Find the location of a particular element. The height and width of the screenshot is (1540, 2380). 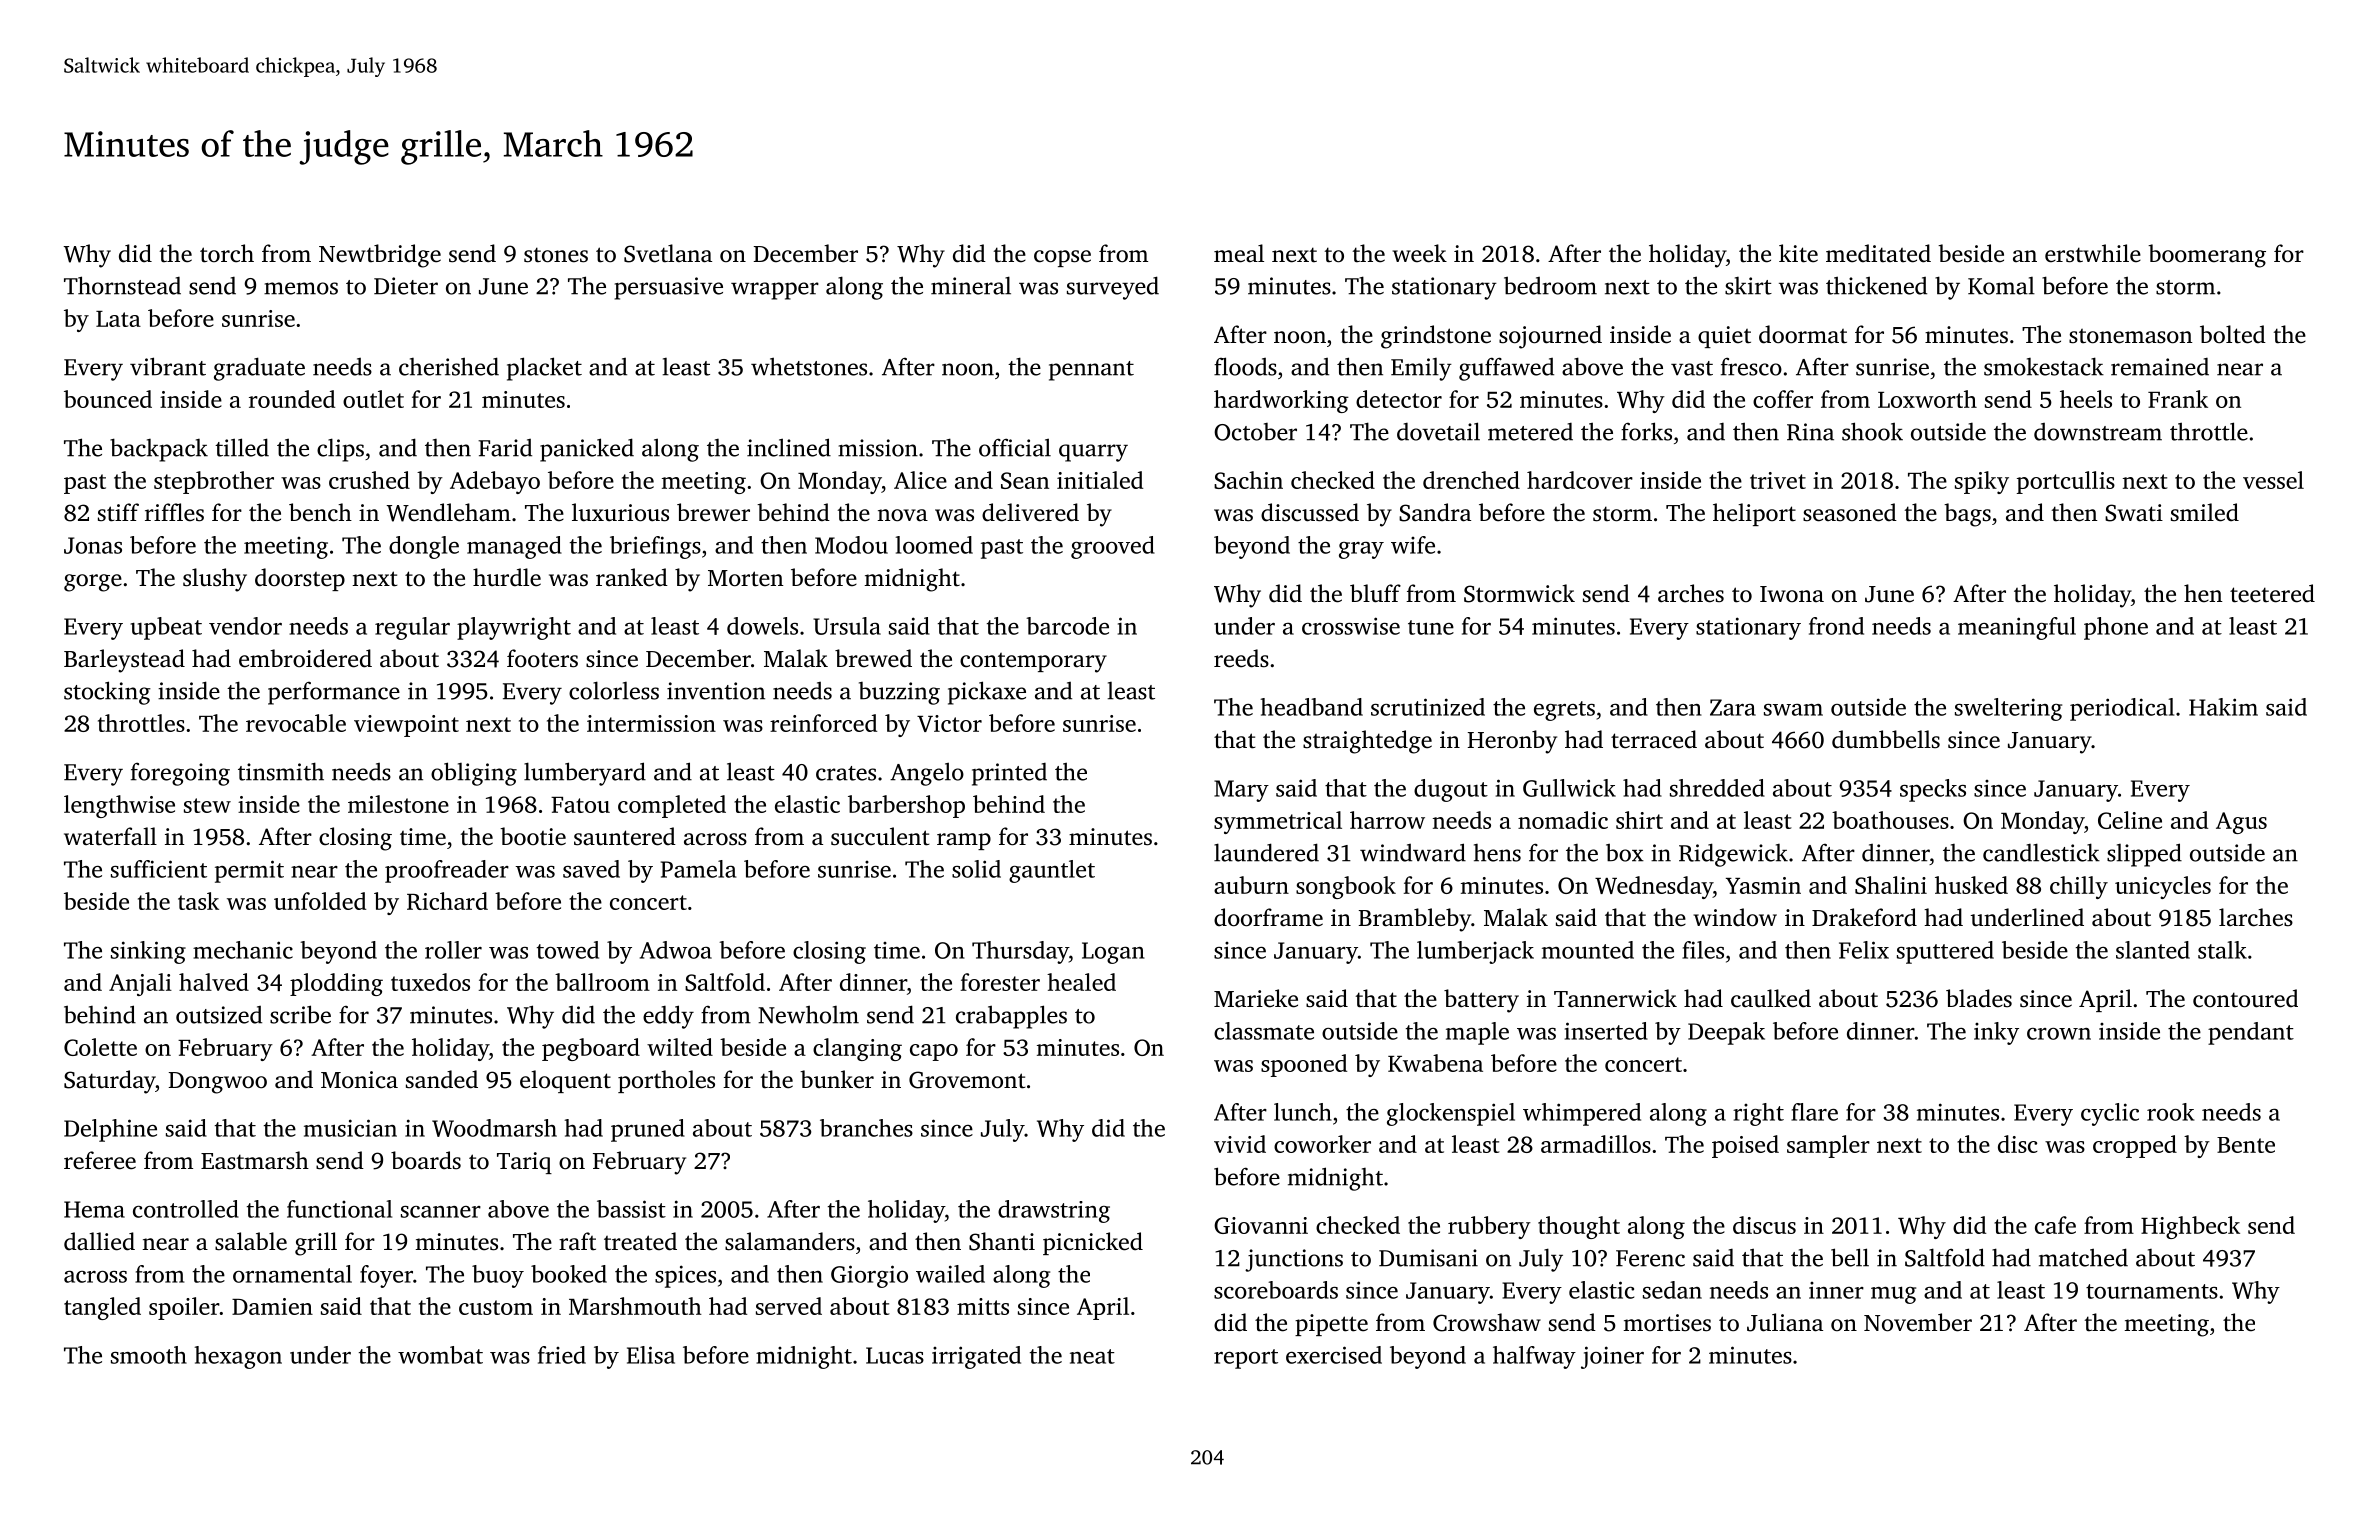

Kwabena is located at coordinates (1435, 1063).
